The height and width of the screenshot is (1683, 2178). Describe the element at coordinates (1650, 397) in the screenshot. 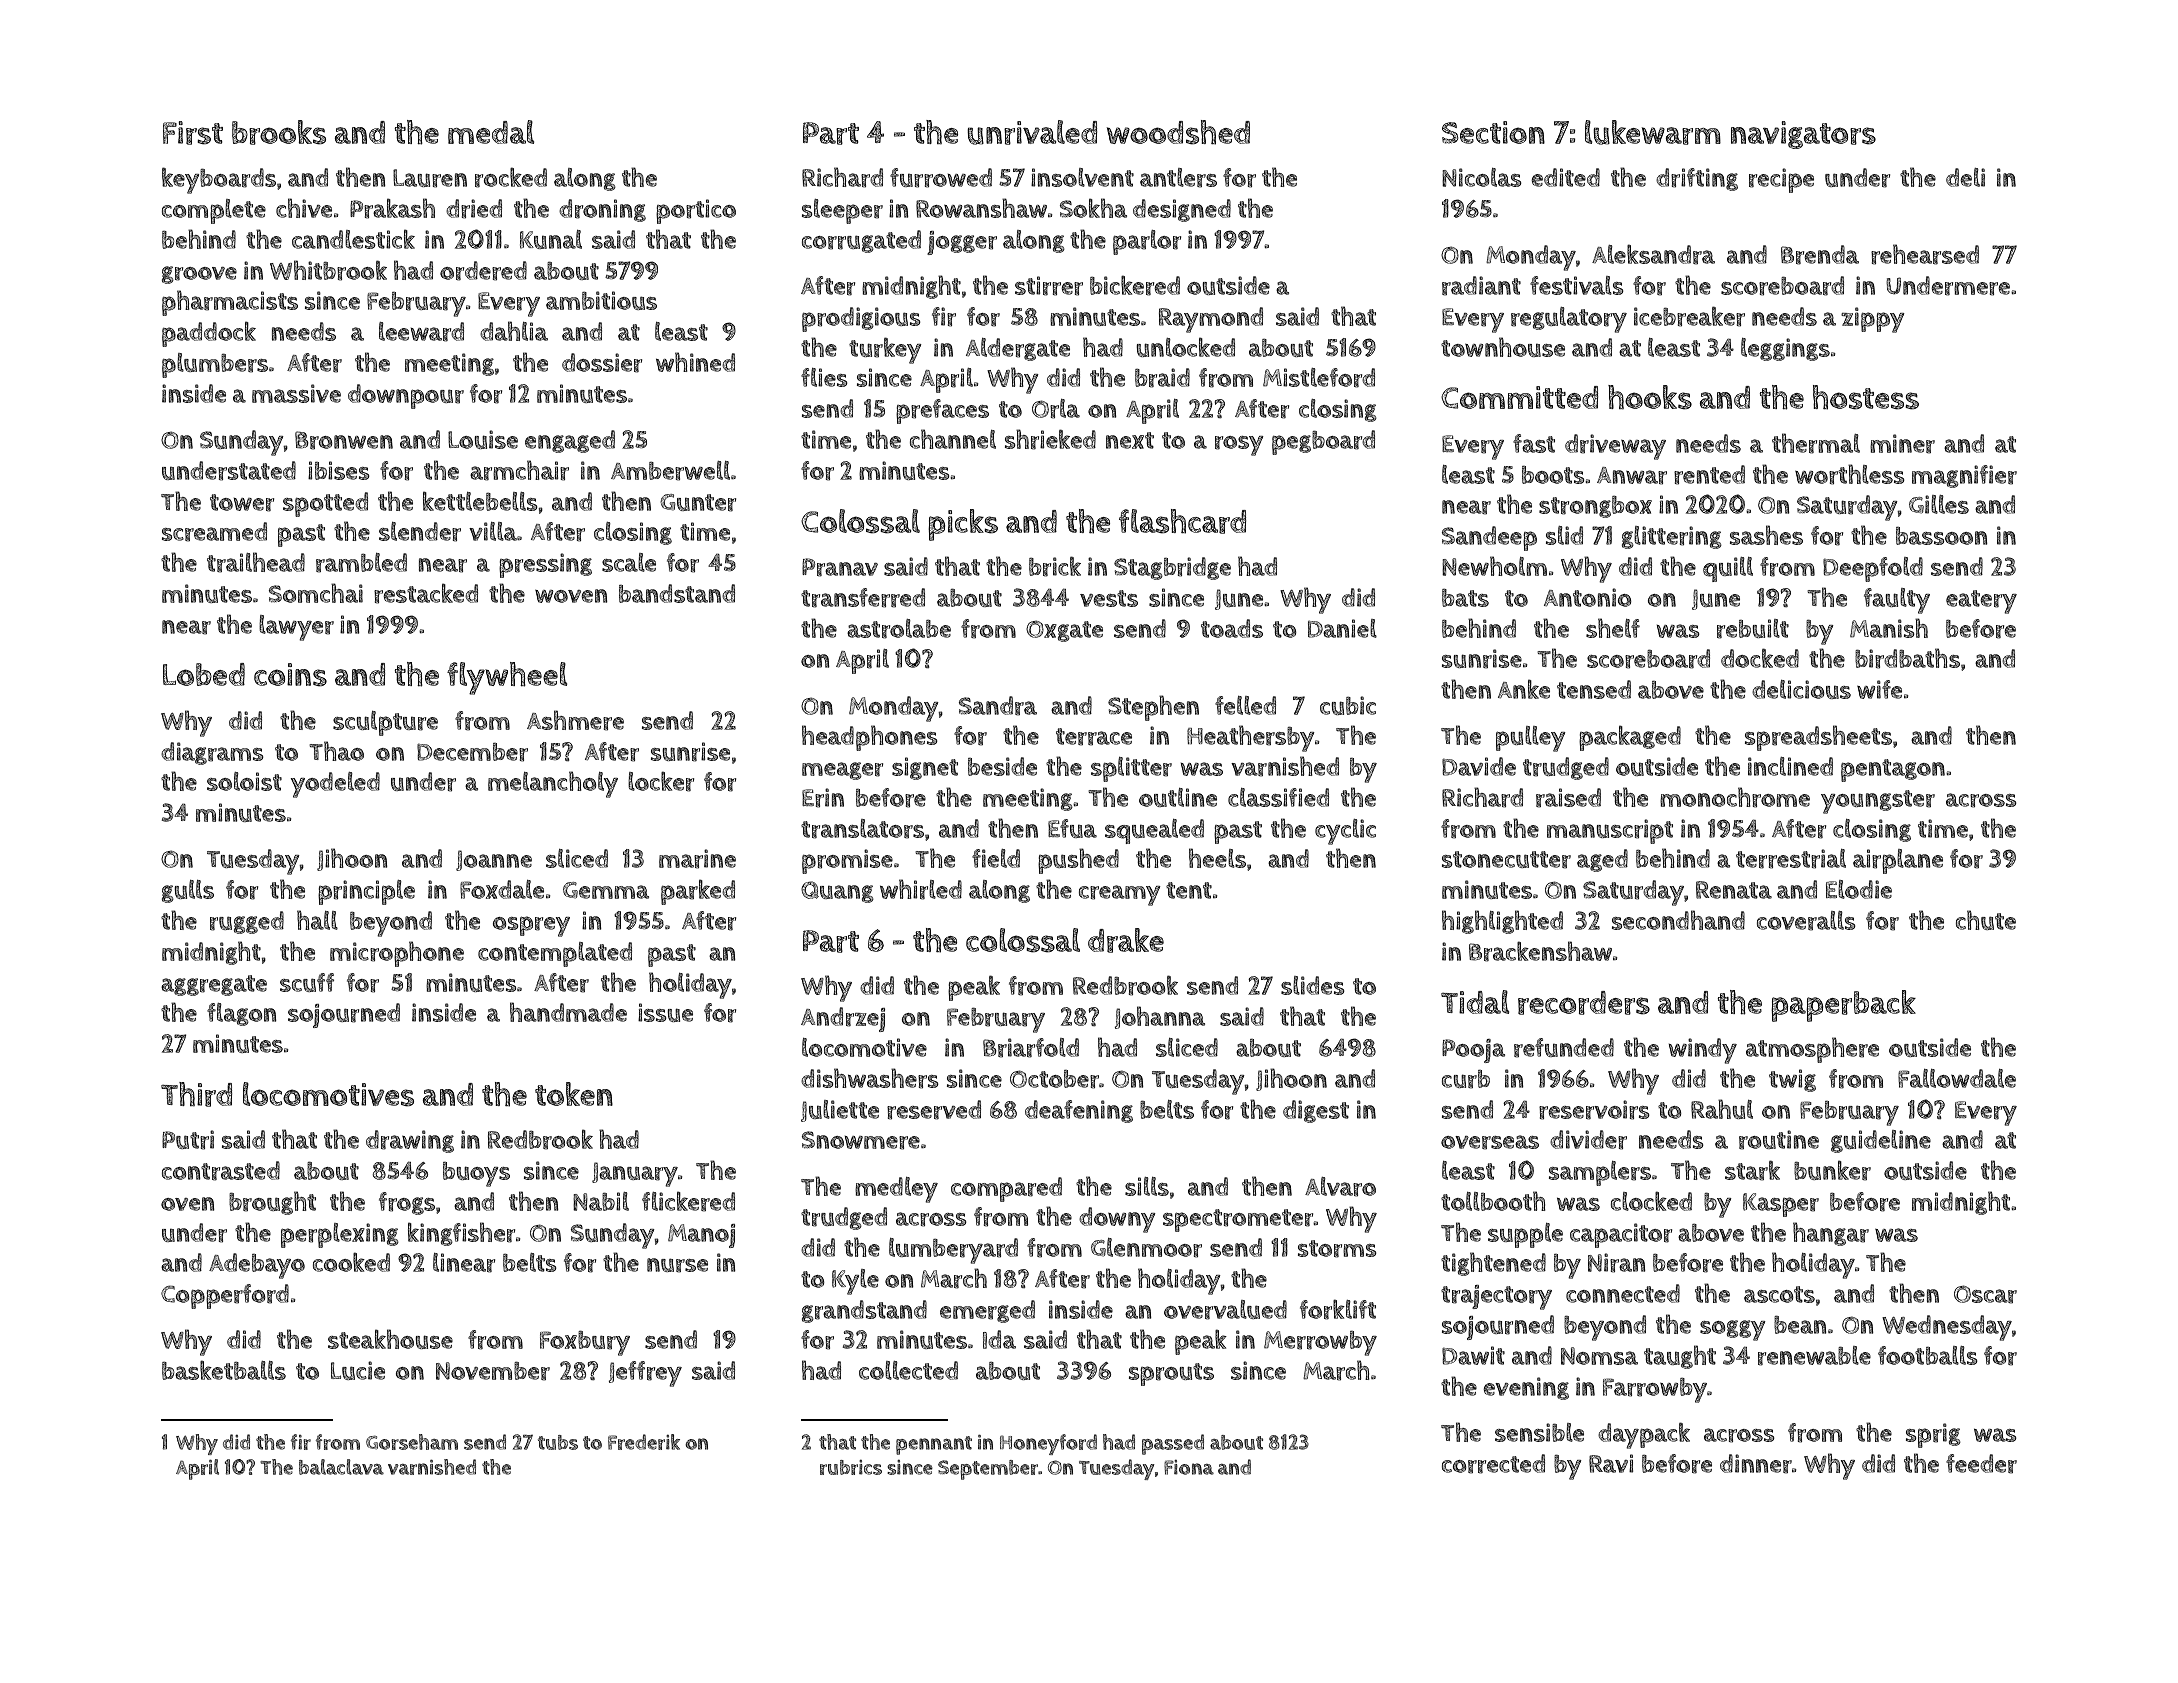

I see `hooks` at that location.
